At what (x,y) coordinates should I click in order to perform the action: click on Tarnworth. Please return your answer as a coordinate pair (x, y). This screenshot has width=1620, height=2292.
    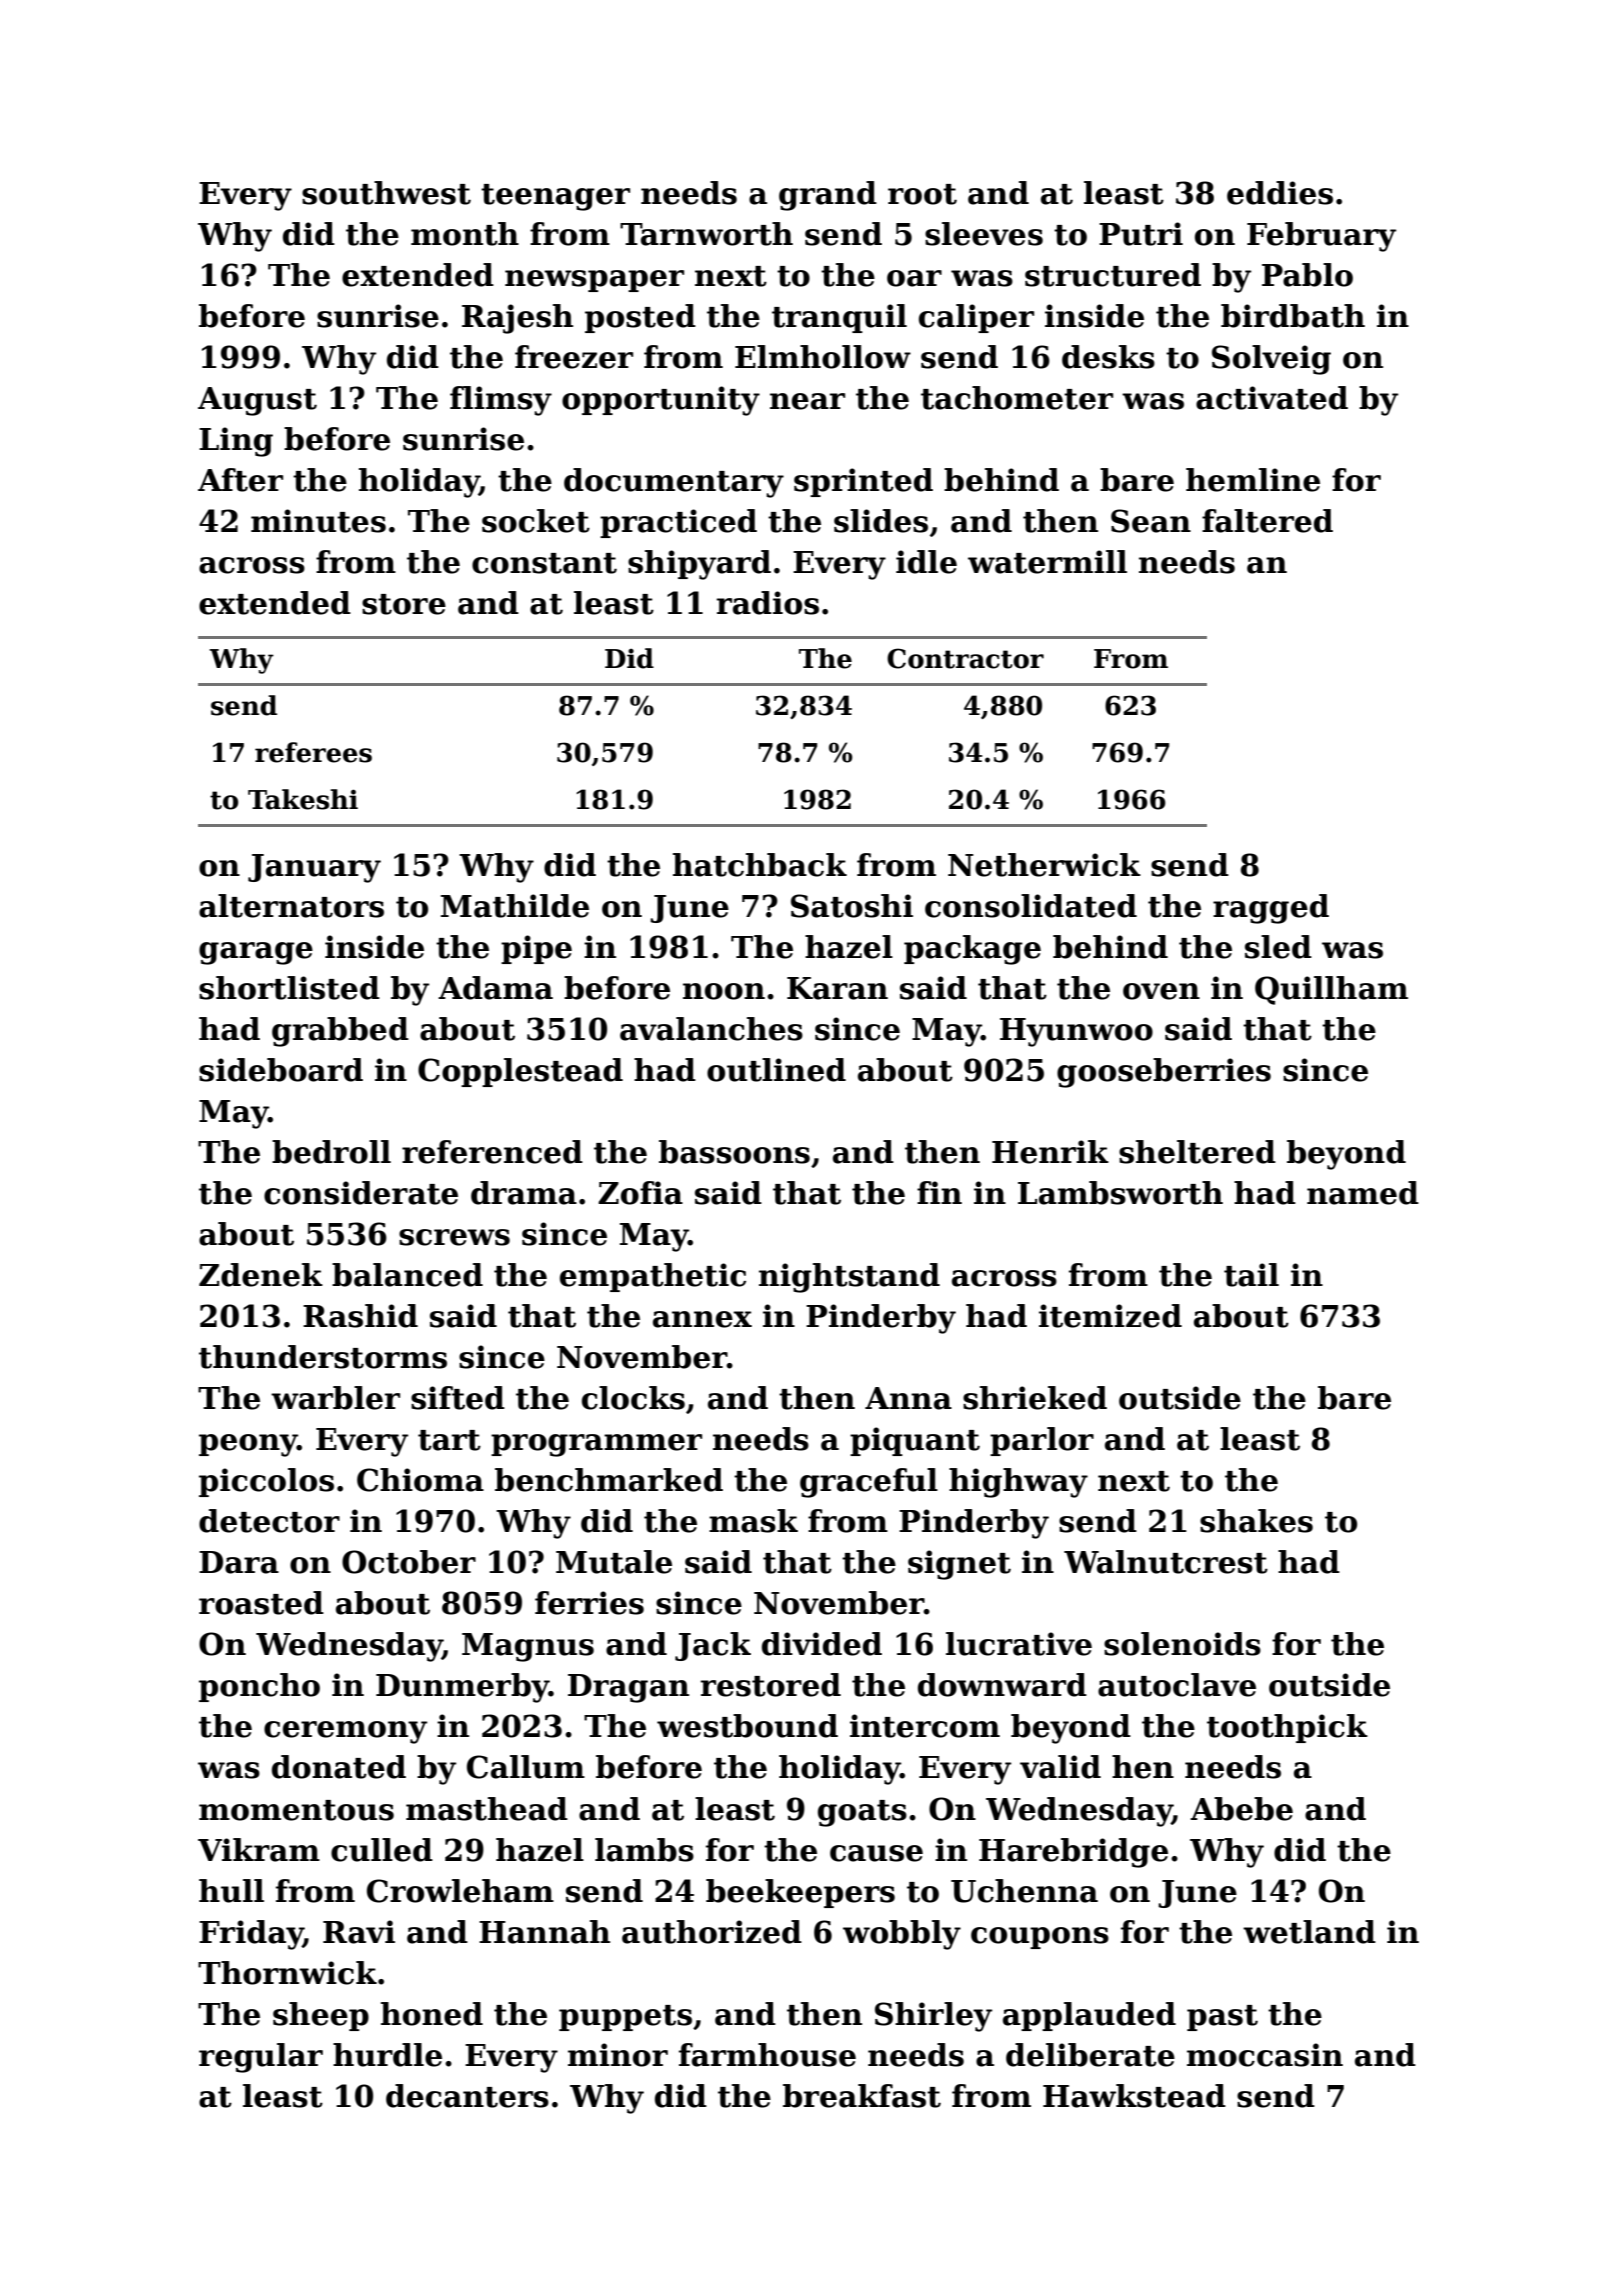
    Looking at the image, I should click on (706, 234).
